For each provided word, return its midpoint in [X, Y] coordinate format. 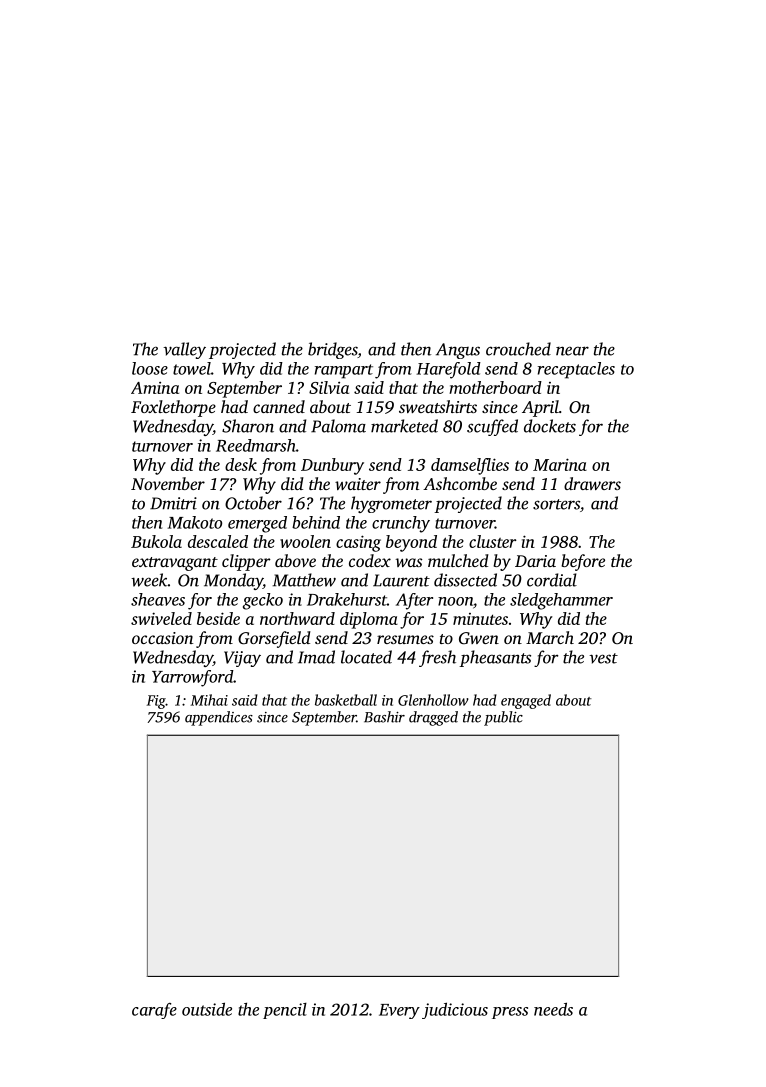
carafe [154, 1011]
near [572, 351]
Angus [458, 351]
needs [553, 1009]
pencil [285, 1011]
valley [184, 350]
